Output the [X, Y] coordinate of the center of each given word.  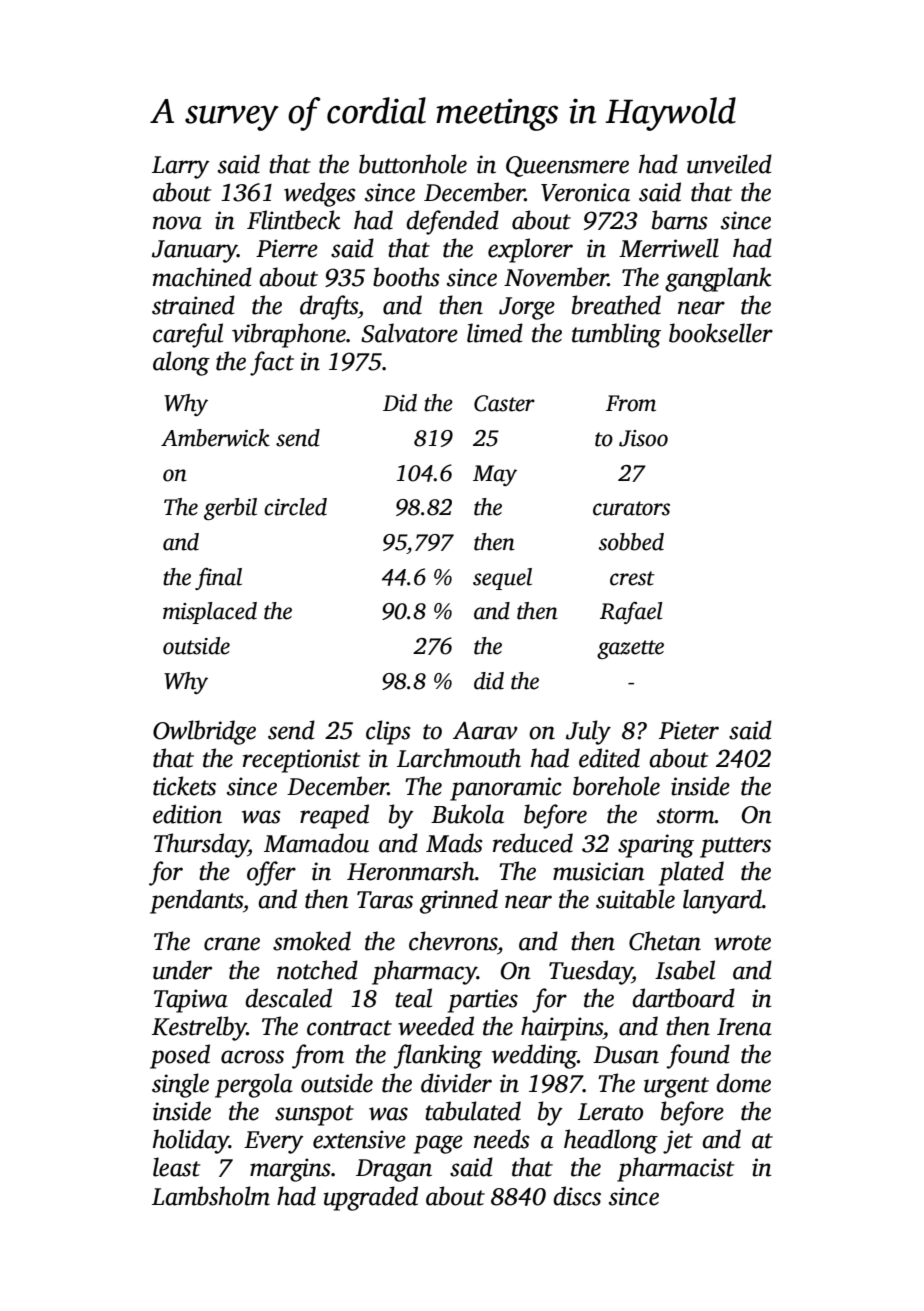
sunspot [314, 1115]
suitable [635, 899]
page [438, 1144]
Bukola [467, 814]
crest [632, 578]
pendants [196, 901]
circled [295, 507]
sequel [502, 579]
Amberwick [215, 438]
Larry [181, 167]
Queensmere [567, 166]
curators [631, 508]
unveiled [729, 164]
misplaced [210, 613]
